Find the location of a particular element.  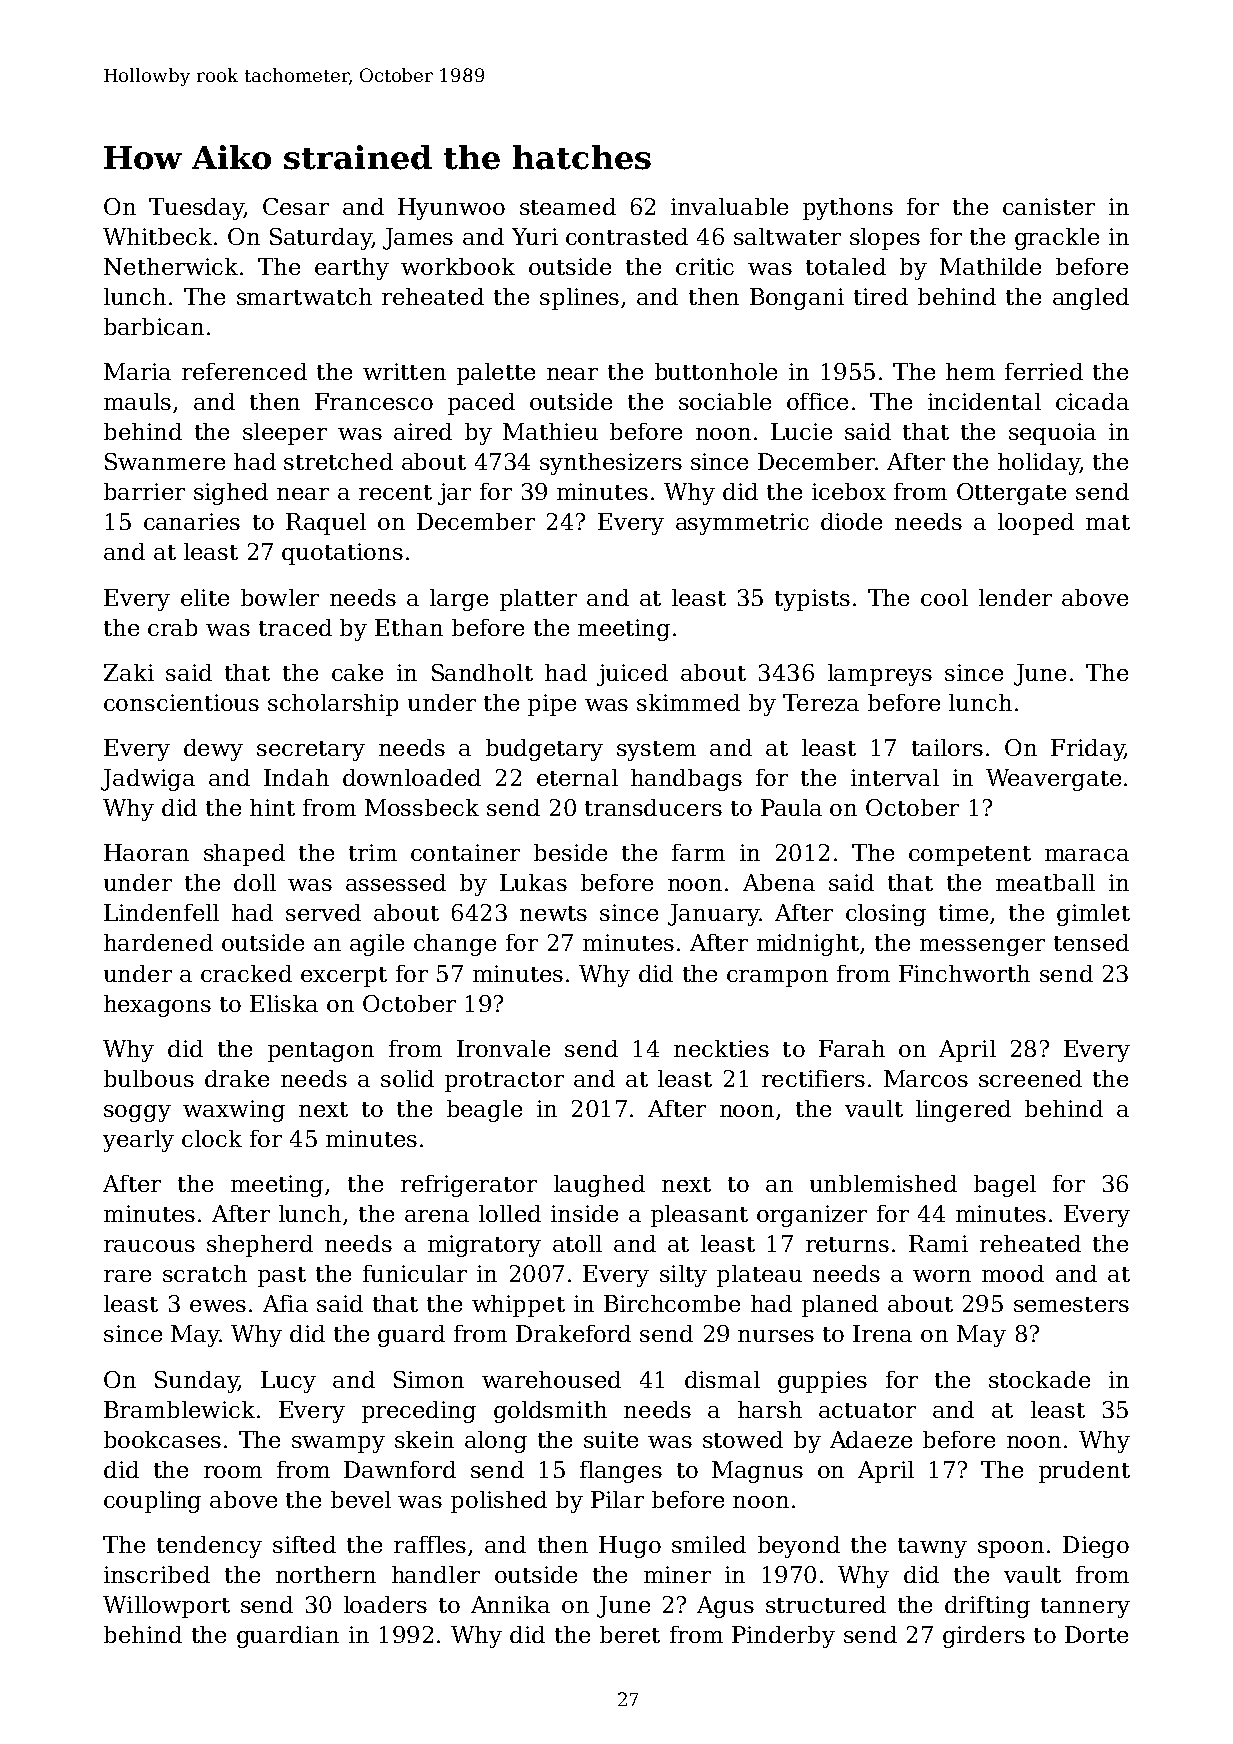

typists is located at coordinates (812, 600).
